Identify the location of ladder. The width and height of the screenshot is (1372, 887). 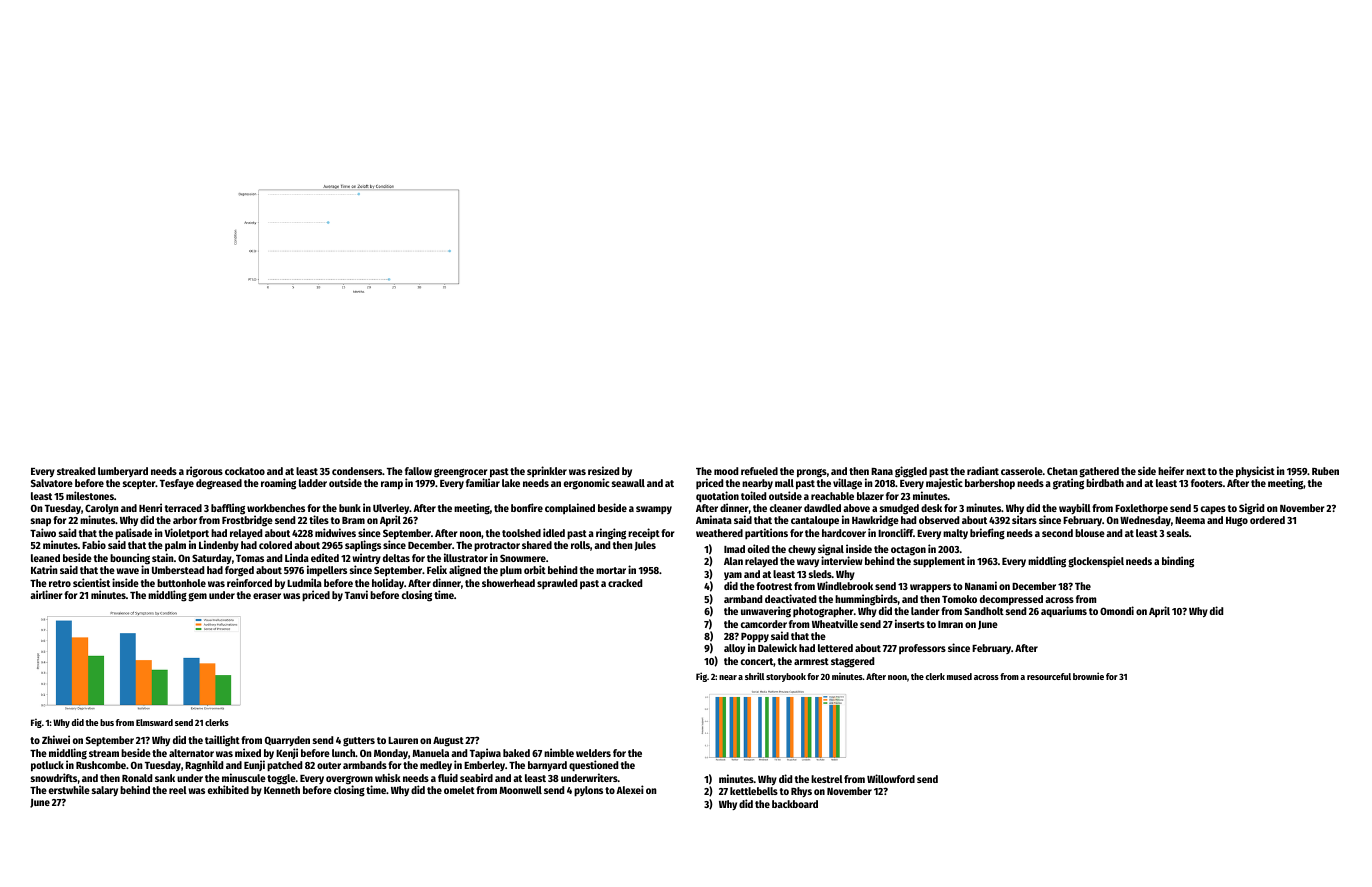
(313, 483).
